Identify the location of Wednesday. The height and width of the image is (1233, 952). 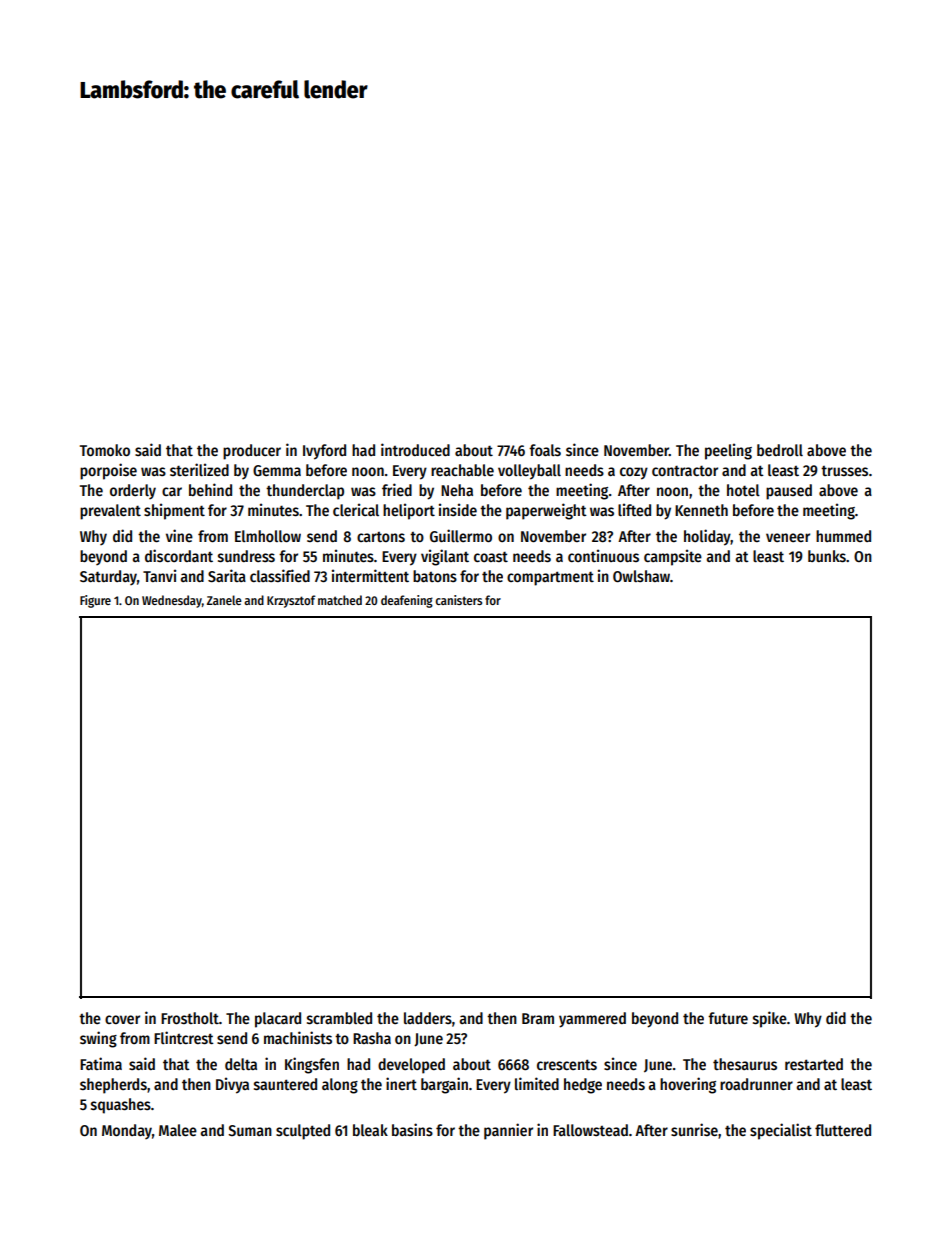
(172, 601).
